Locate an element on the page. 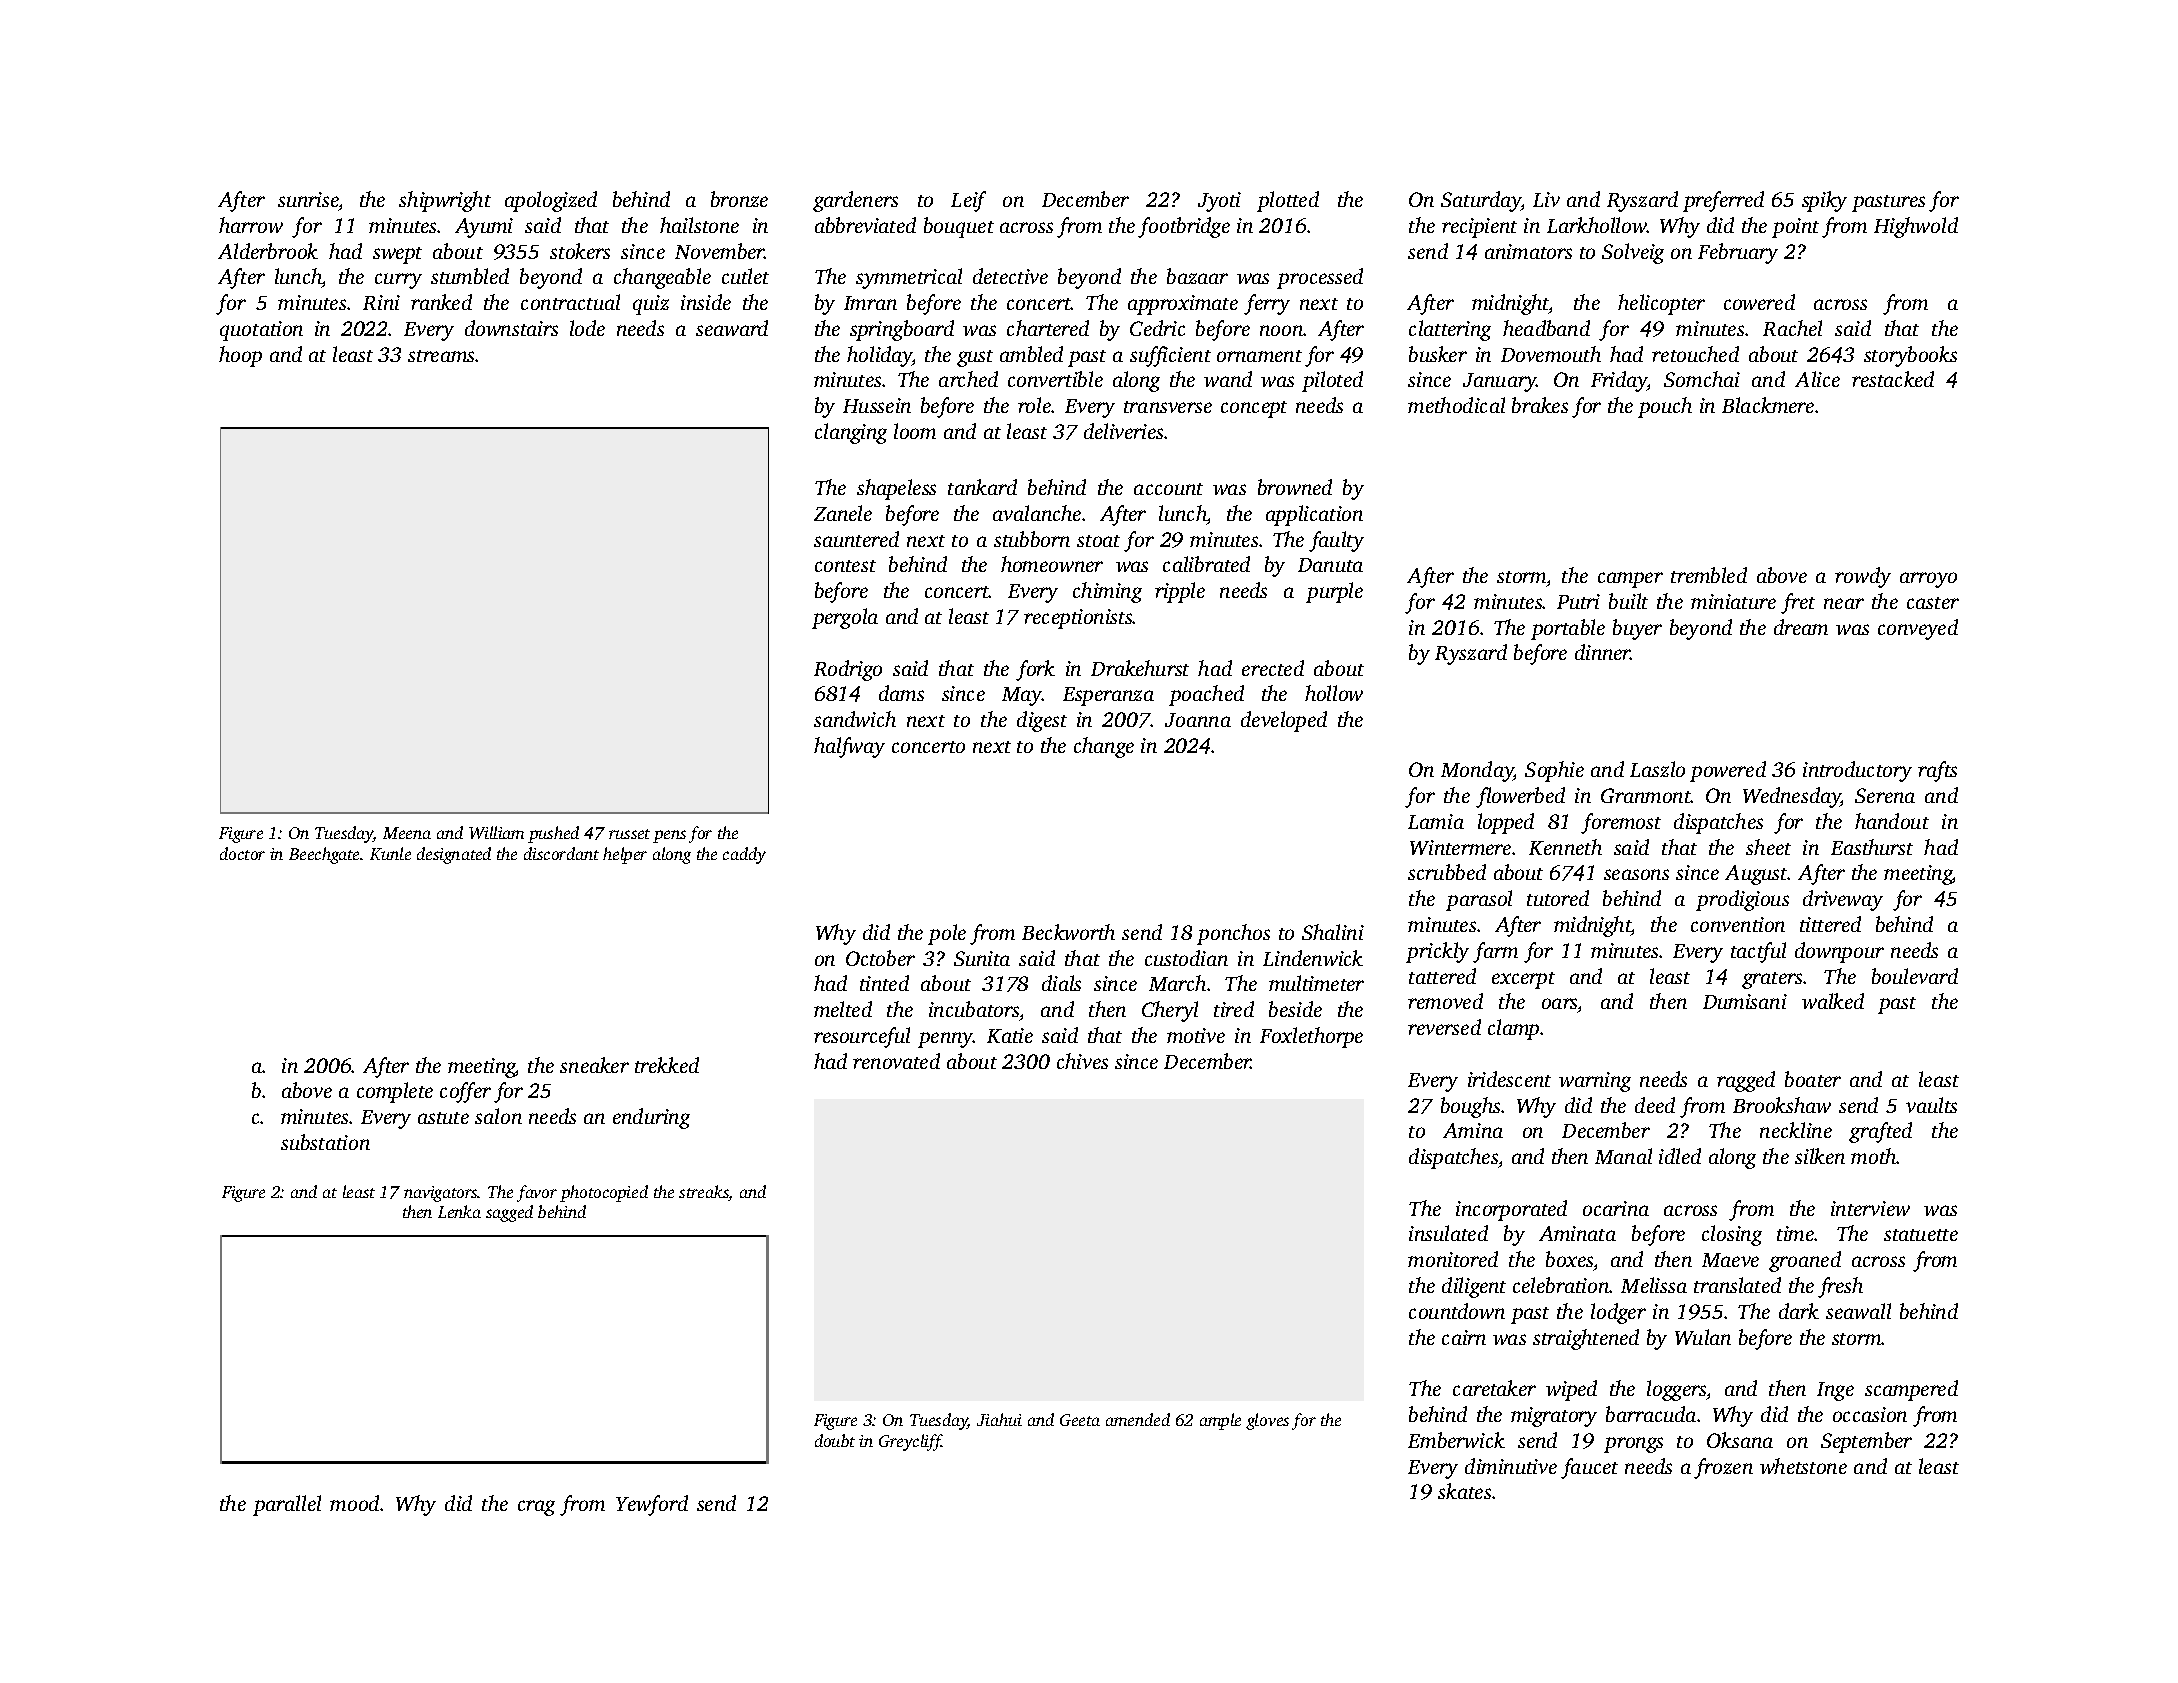 This image has width=2178, height=1683. conveyed is located at coordinates (1918, 629).
